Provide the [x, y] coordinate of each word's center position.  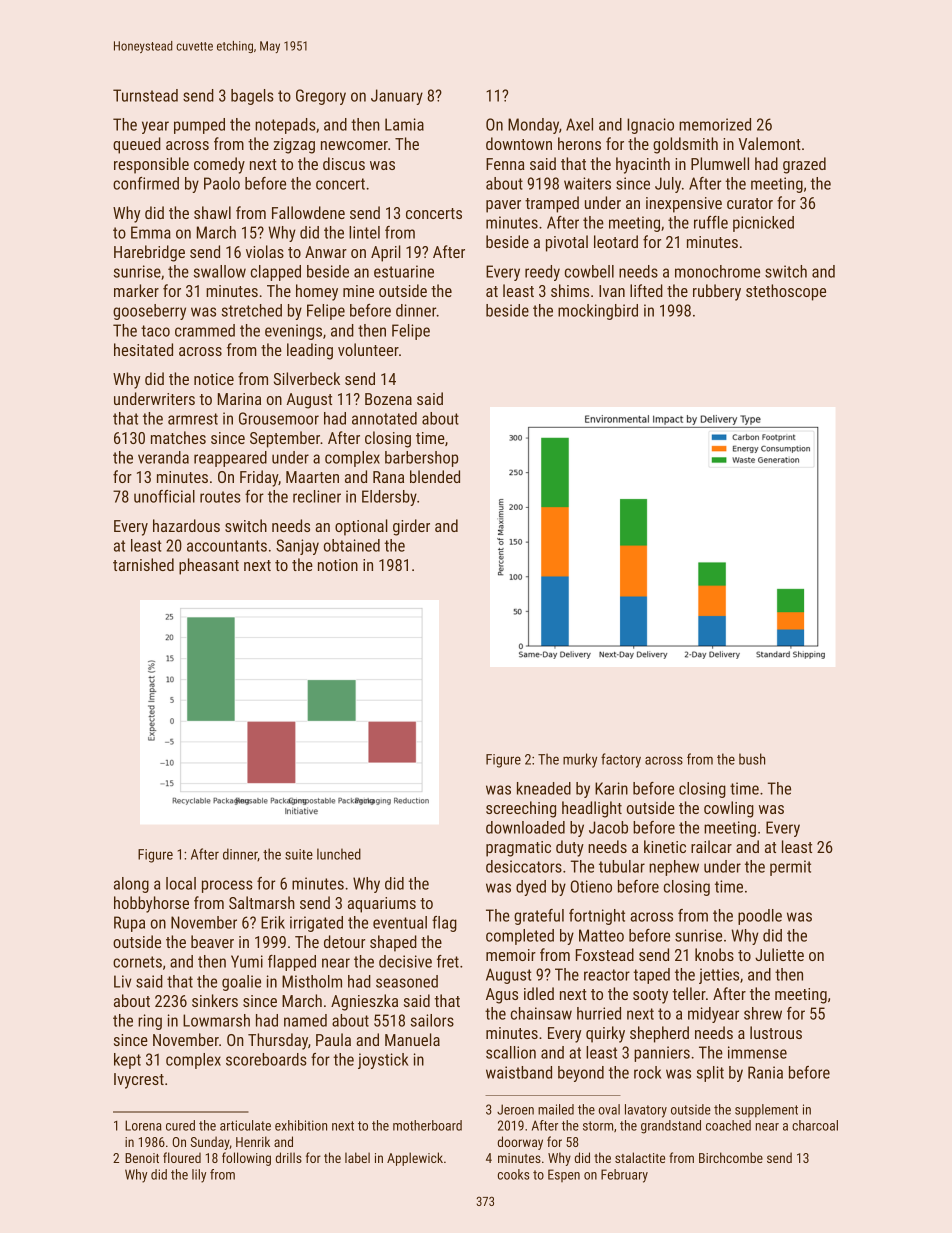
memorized [715, 124]
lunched [339, 854]
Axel [579, 124]
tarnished [143, 564]
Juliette [779, 954]
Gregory [321, 97]
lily [199, 1176]
